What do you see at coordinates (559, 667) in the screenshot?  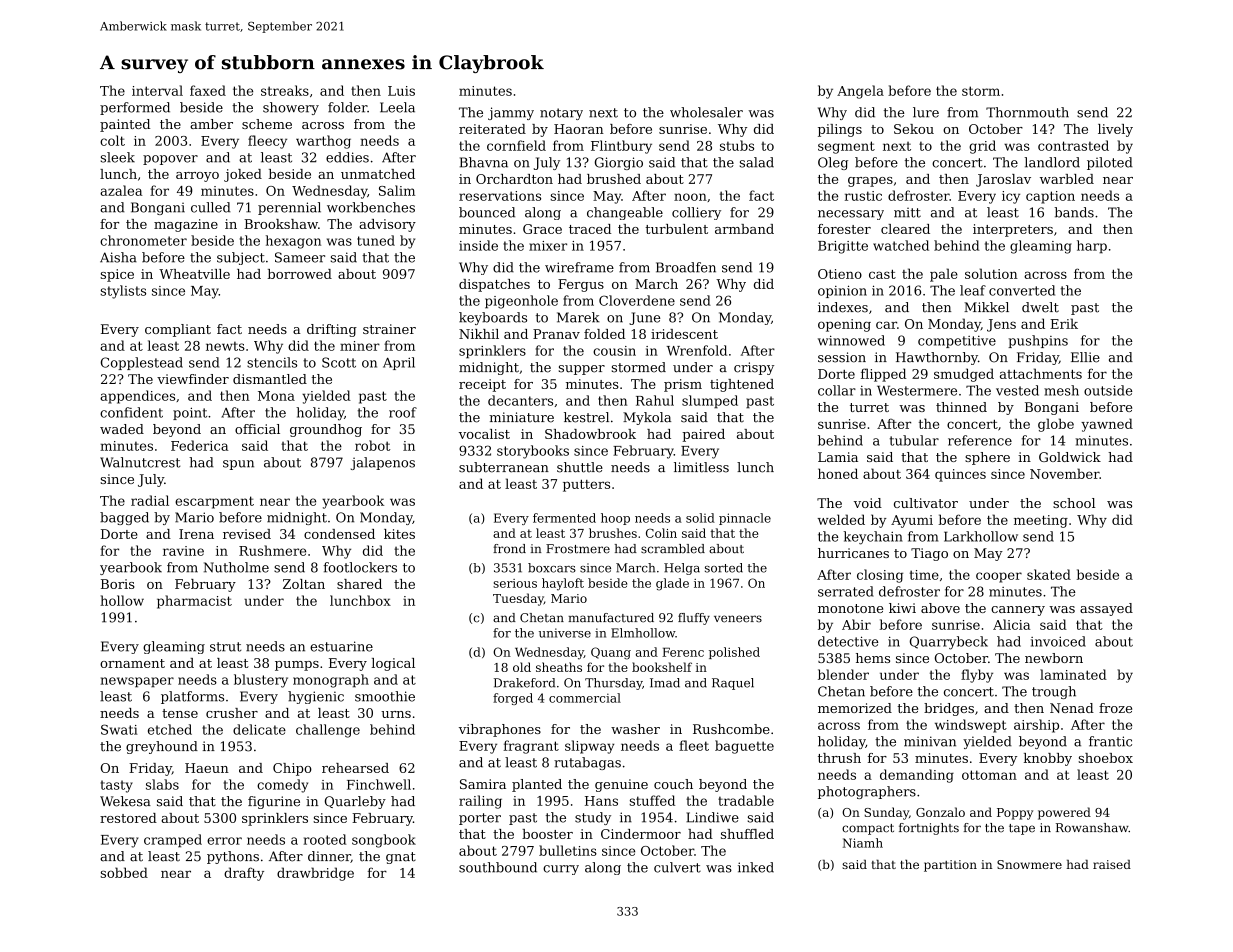 I see `sheaths` at bounding box center [559, 667].
